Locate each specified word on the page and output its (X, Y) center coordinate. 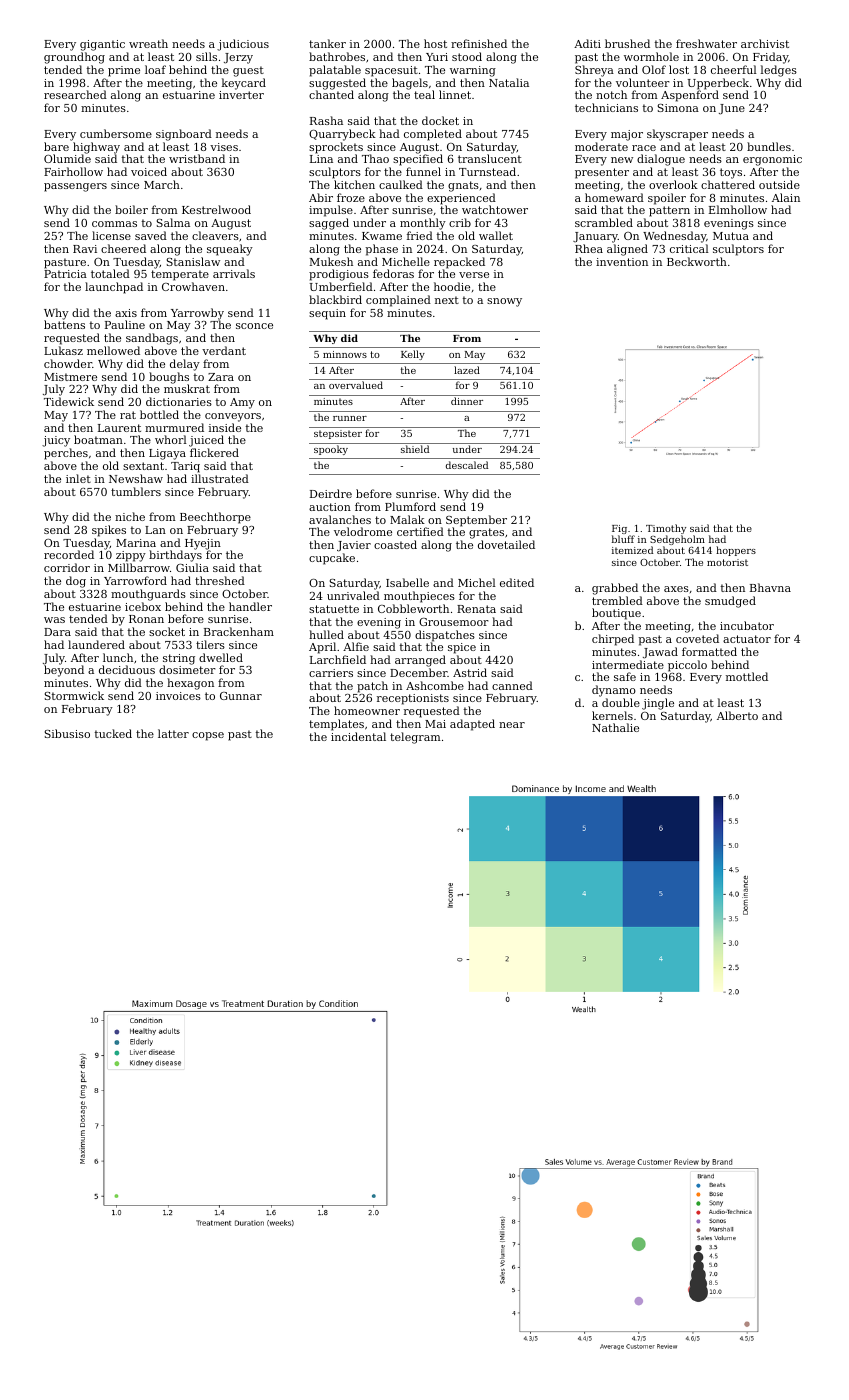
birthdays (175, 556)
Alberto (737, 715)
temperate (180, 275)
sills (206, 56)
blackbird (335, 299)
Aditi (587, 43)
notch (611, 94)
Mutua (731, 236)
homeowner (367, 710)
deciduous (127, 669)
